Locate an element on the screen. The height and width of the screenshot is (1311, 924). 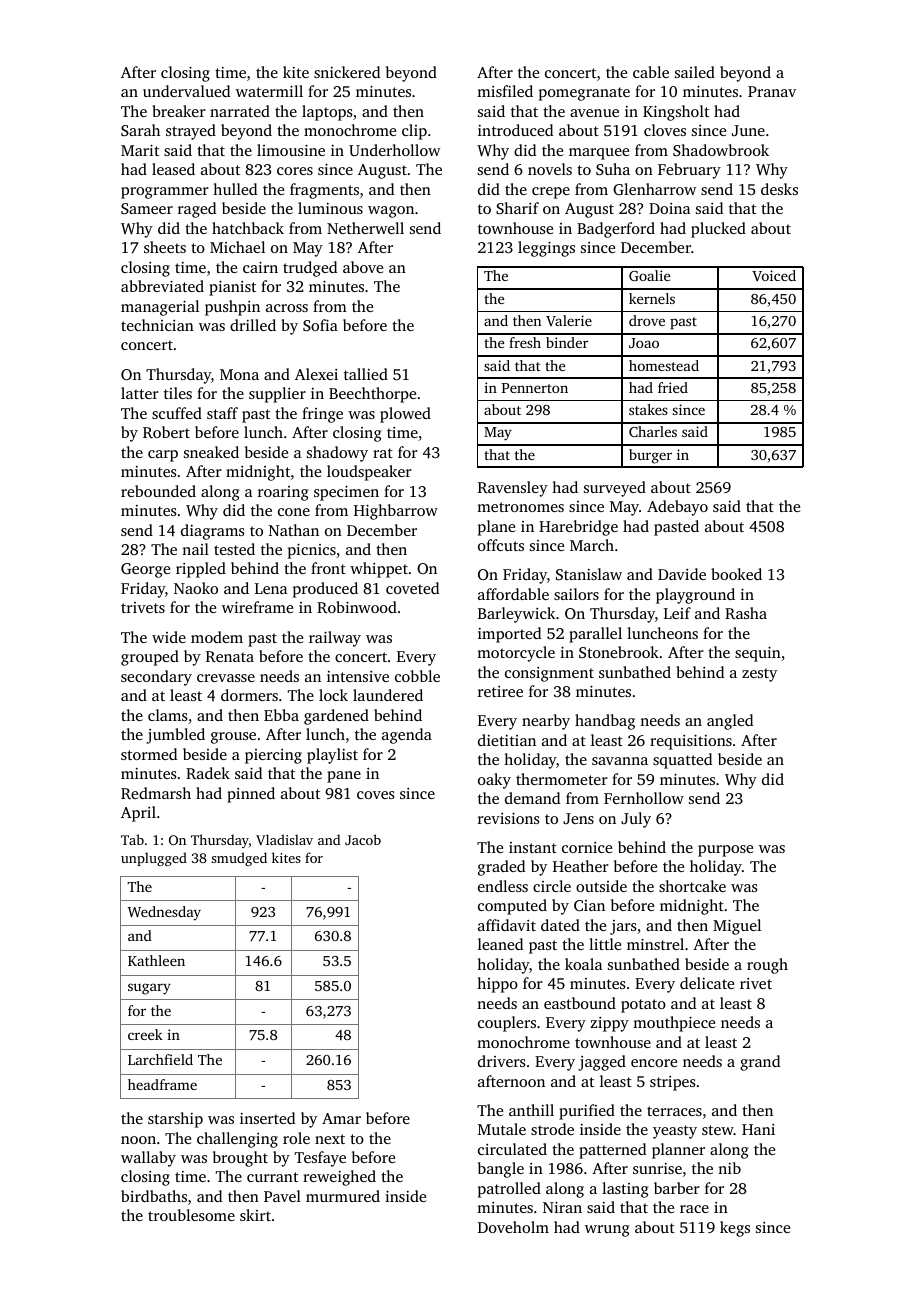
mouthpiece is located at coordinates (674, 1024).
